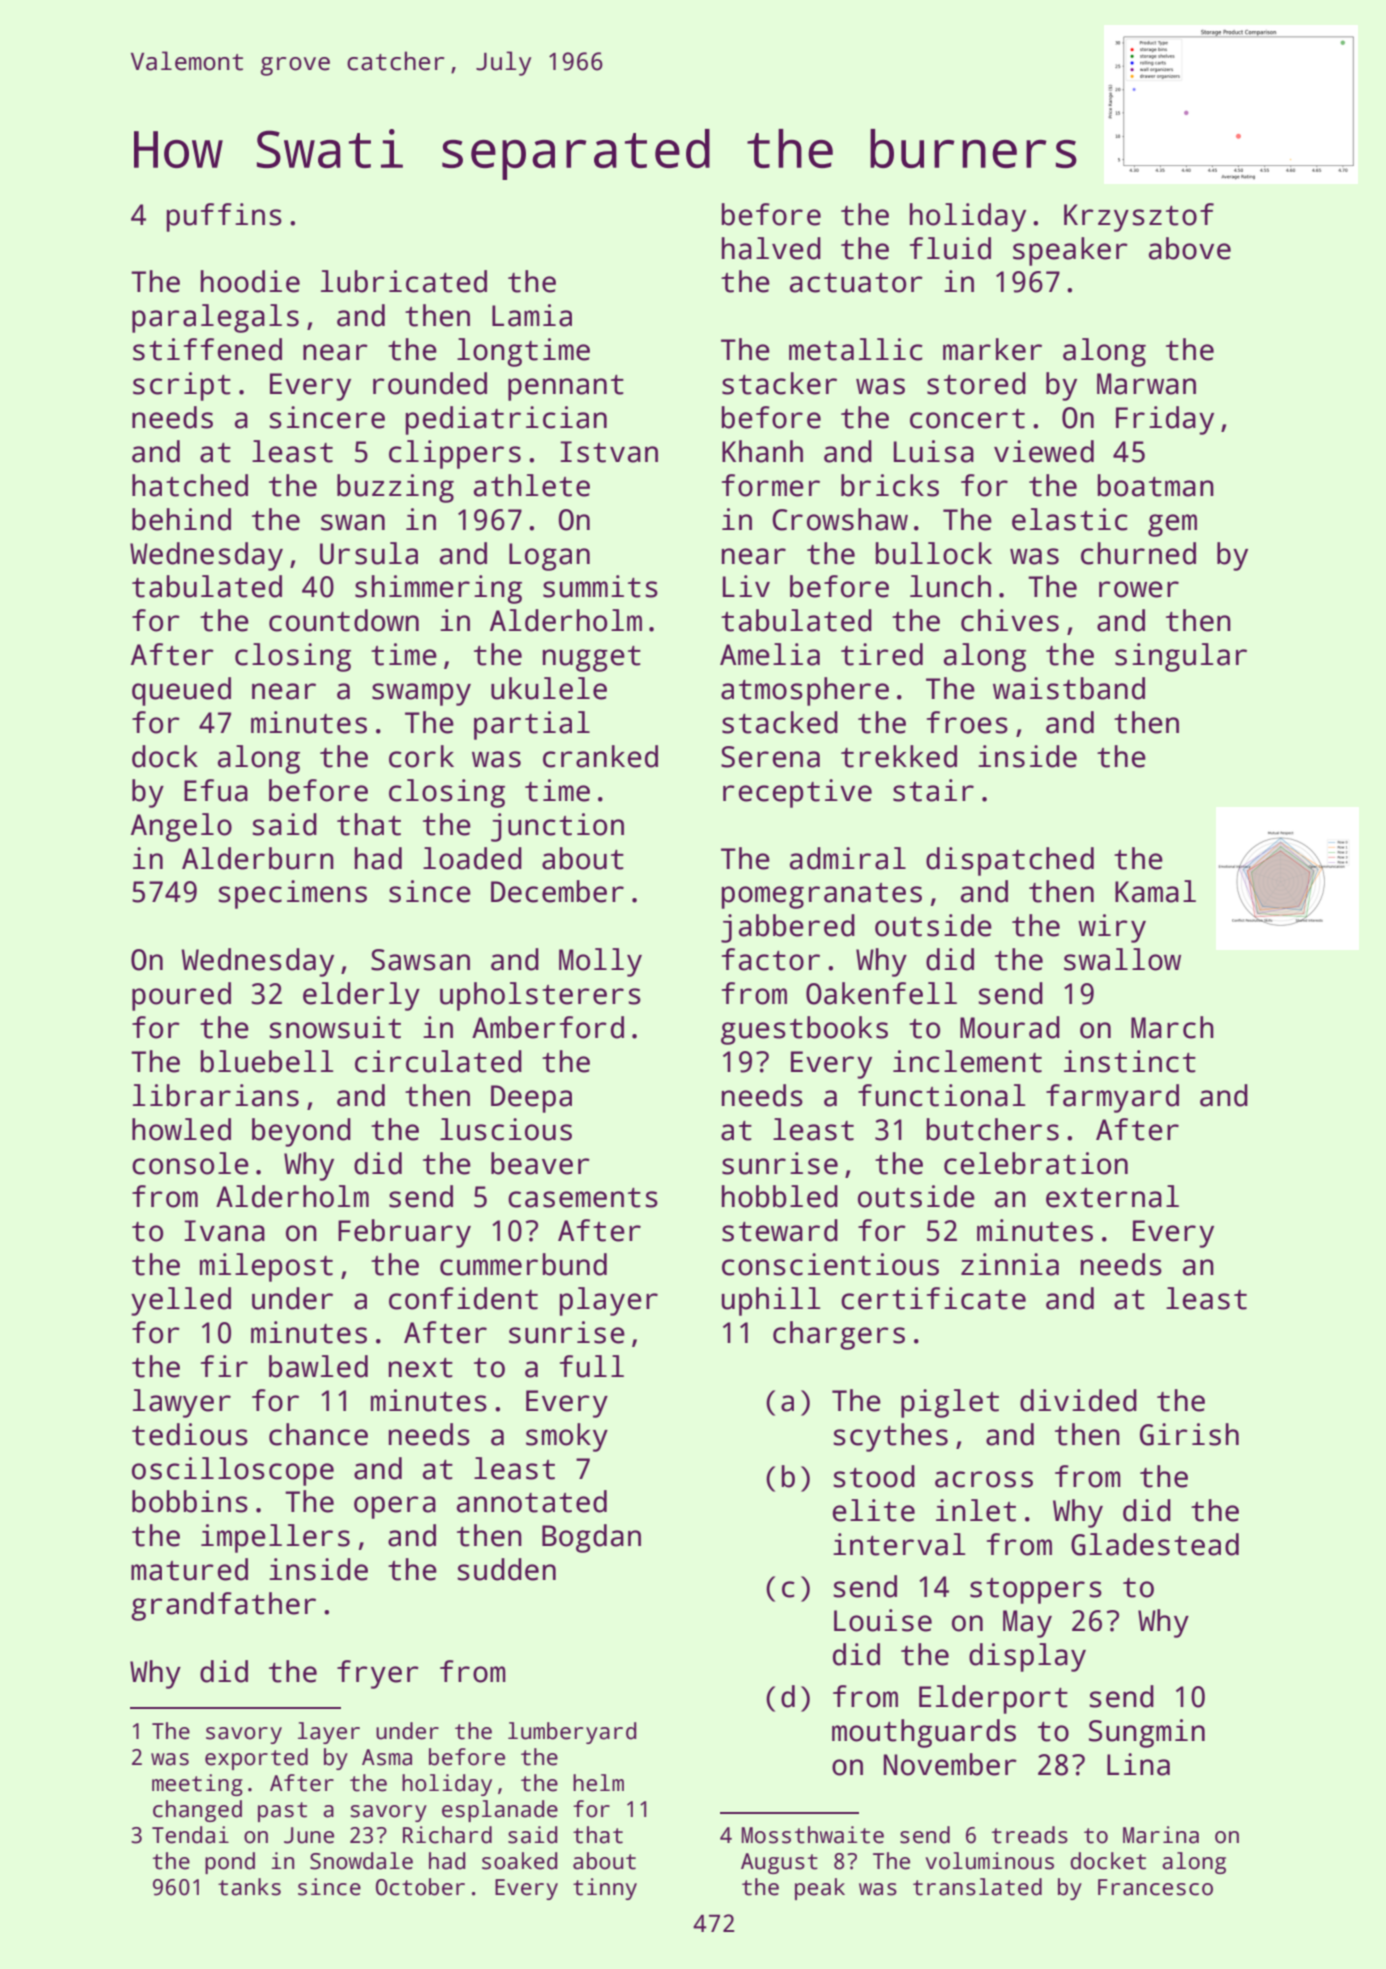  Describe the element at coordinates (282, 1812) in the screenshot. I see `past` at that location.
